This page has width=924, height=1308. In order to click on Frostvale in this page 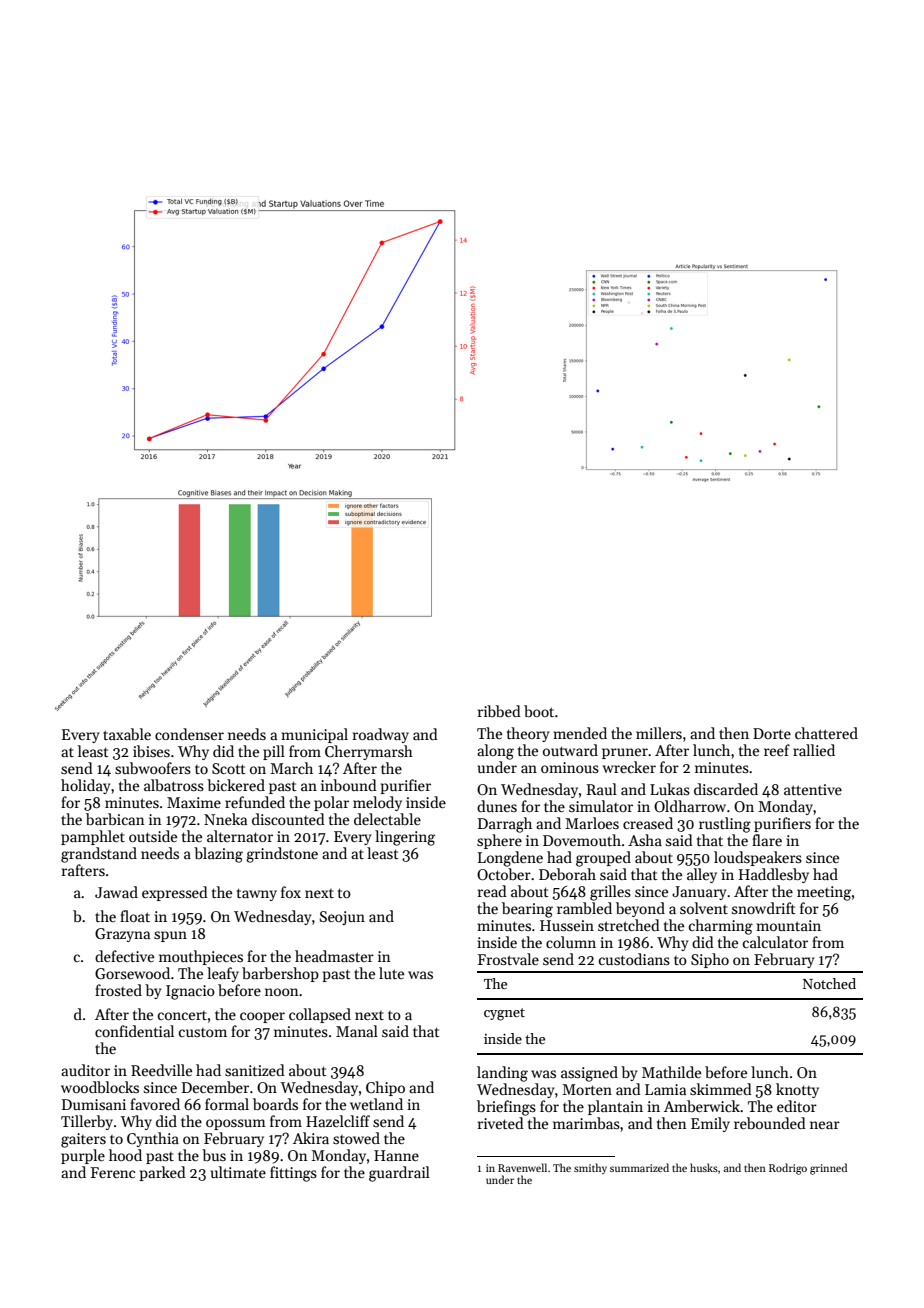, I will do `click(508, 959)`.
